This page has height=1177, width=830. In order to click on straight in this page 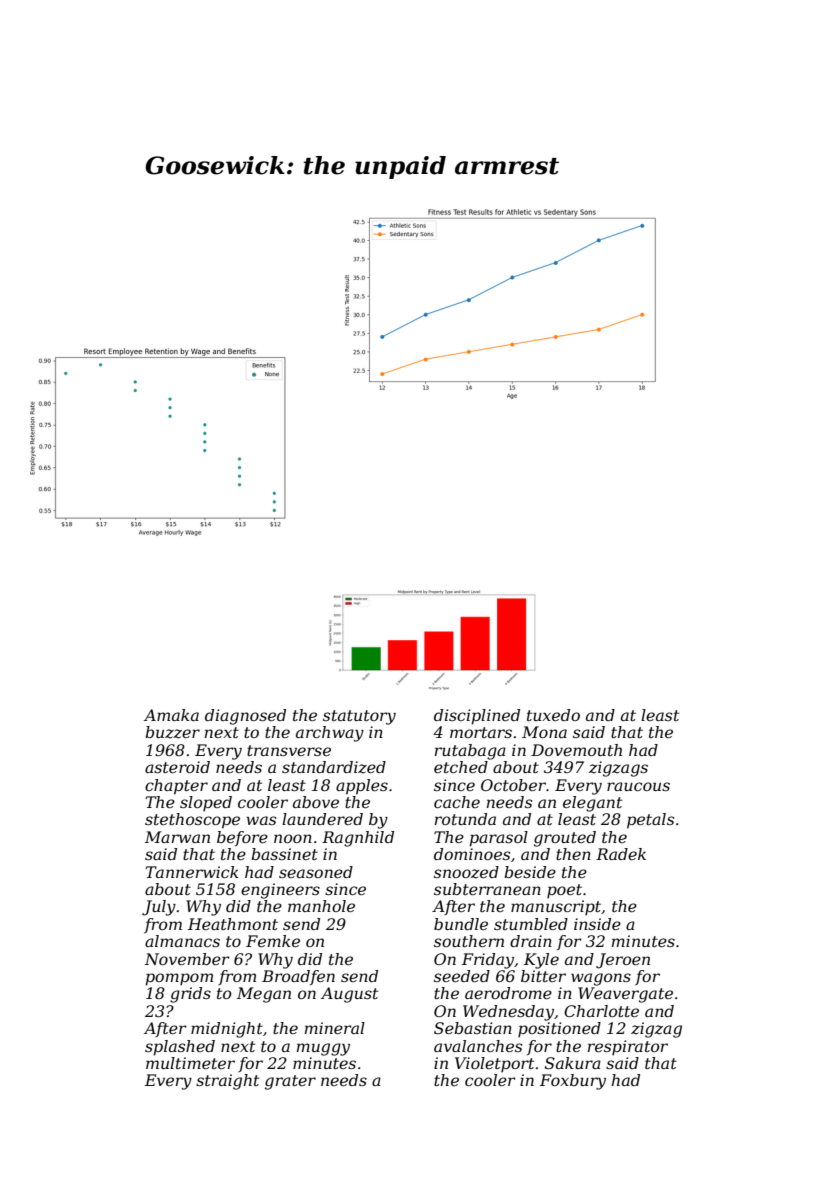, I will do `click(227, 1082)`.
